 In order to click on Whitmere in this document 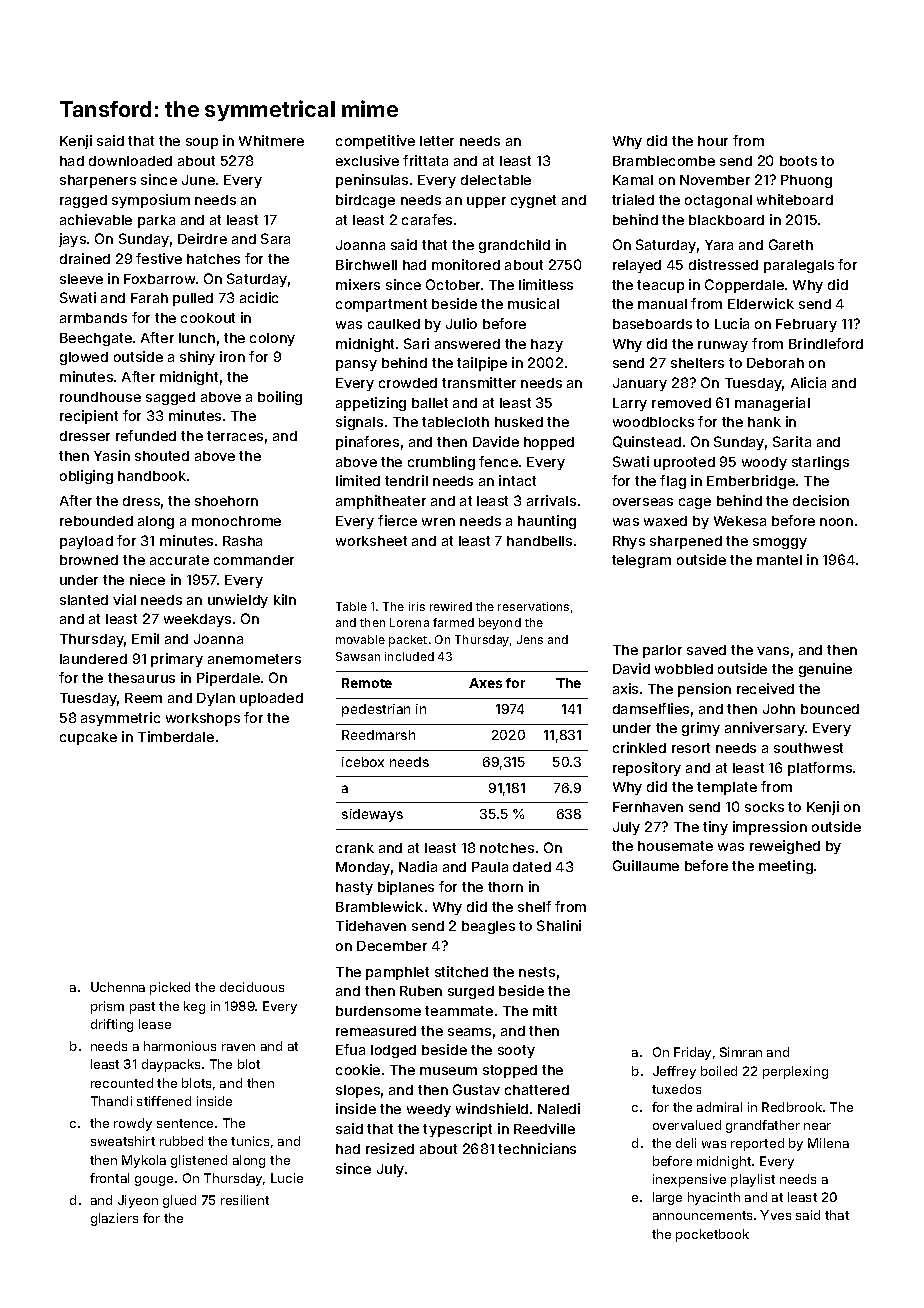, I will do `click(271, 140)`.
